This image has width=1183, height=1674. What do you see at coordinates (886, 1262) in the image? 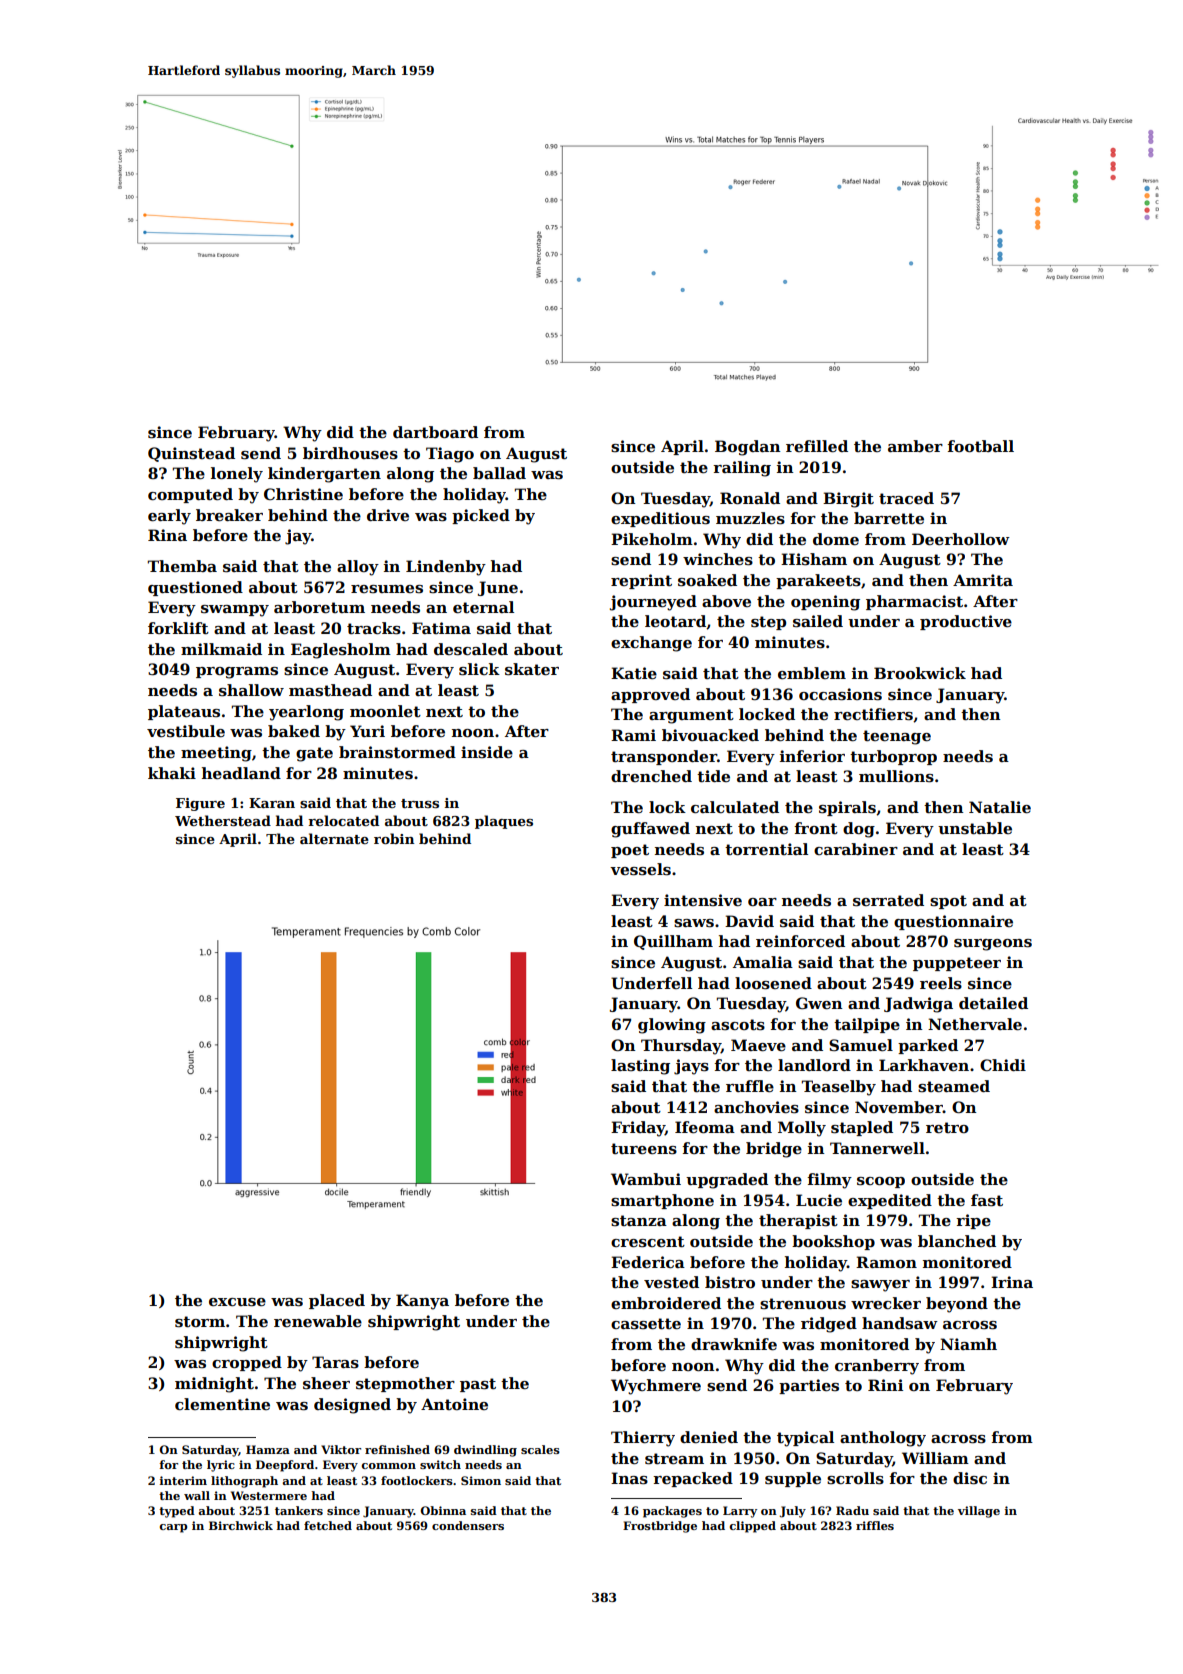
I see `Ramon` at bounding box center [886, 1262].
